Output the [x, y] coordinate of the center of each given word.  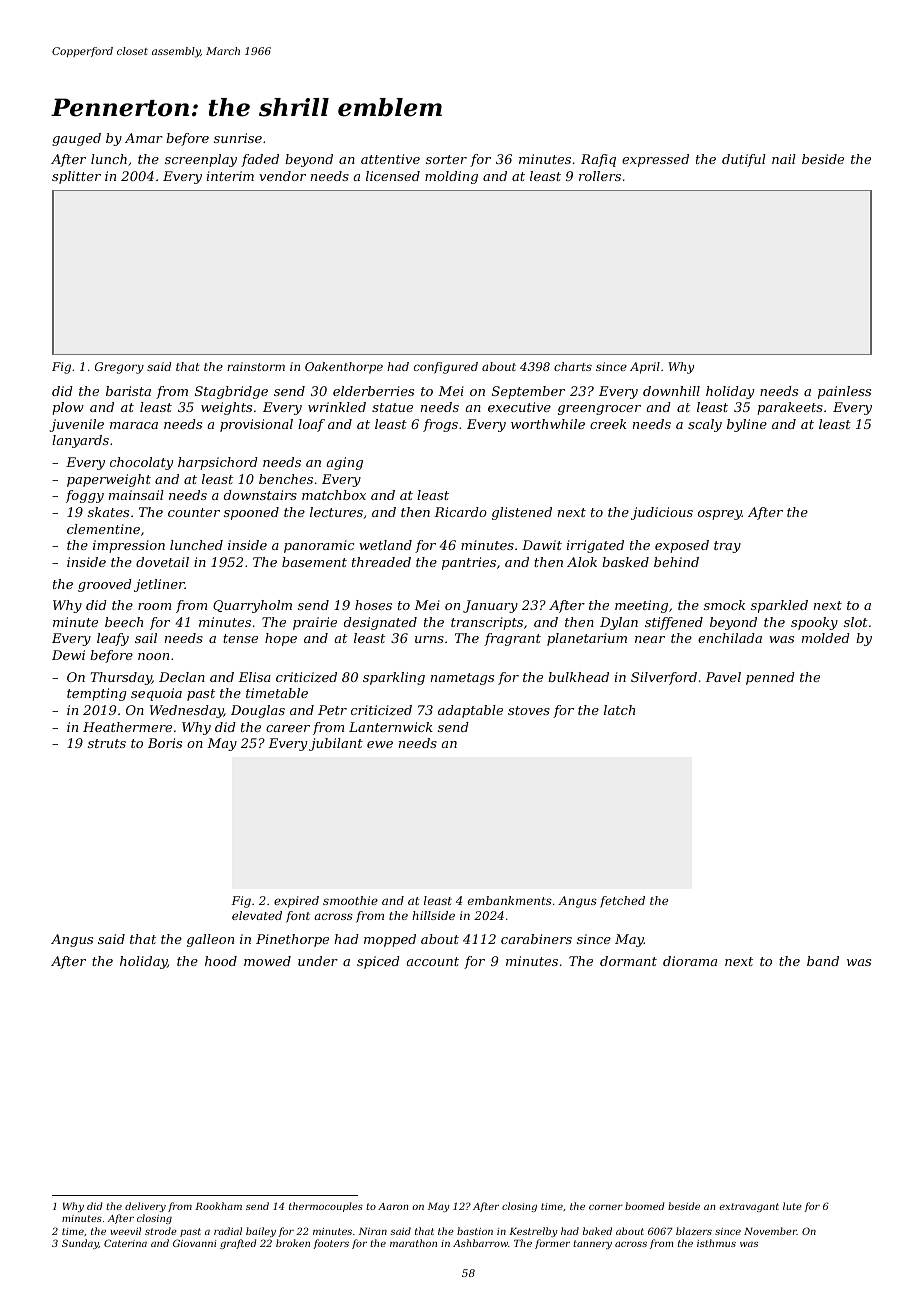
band [823, 961]
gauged [76, 139]
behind [676, 562]
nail [784, 159]
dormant [628, 961]
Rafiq [598, 160]
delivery [145, 1207]
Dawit [542, 545]
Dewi [68, 655]
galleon [210, 940]
